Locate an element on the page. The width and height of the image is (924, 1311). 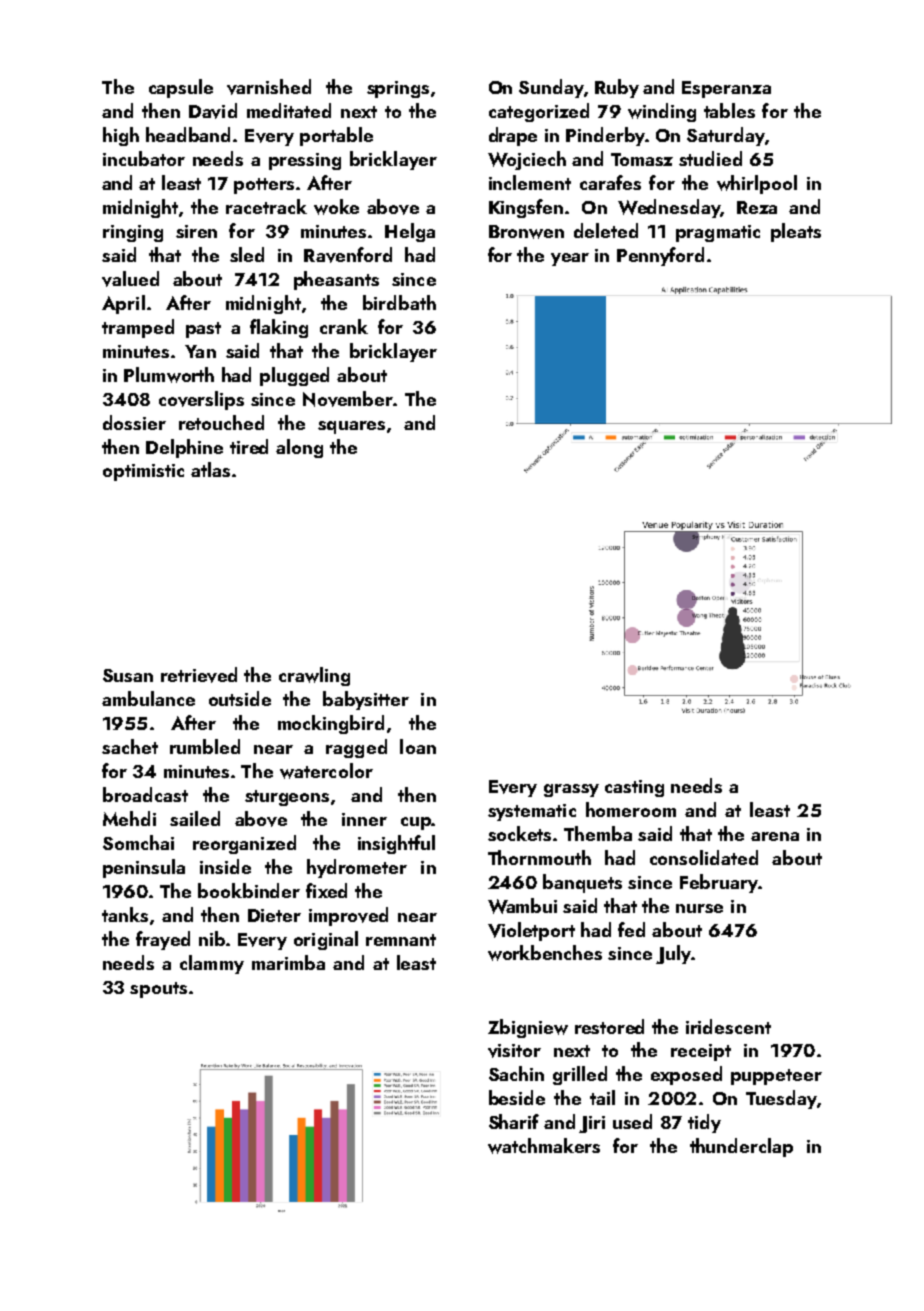
Sachin is located at coordinates (516, 1073).
